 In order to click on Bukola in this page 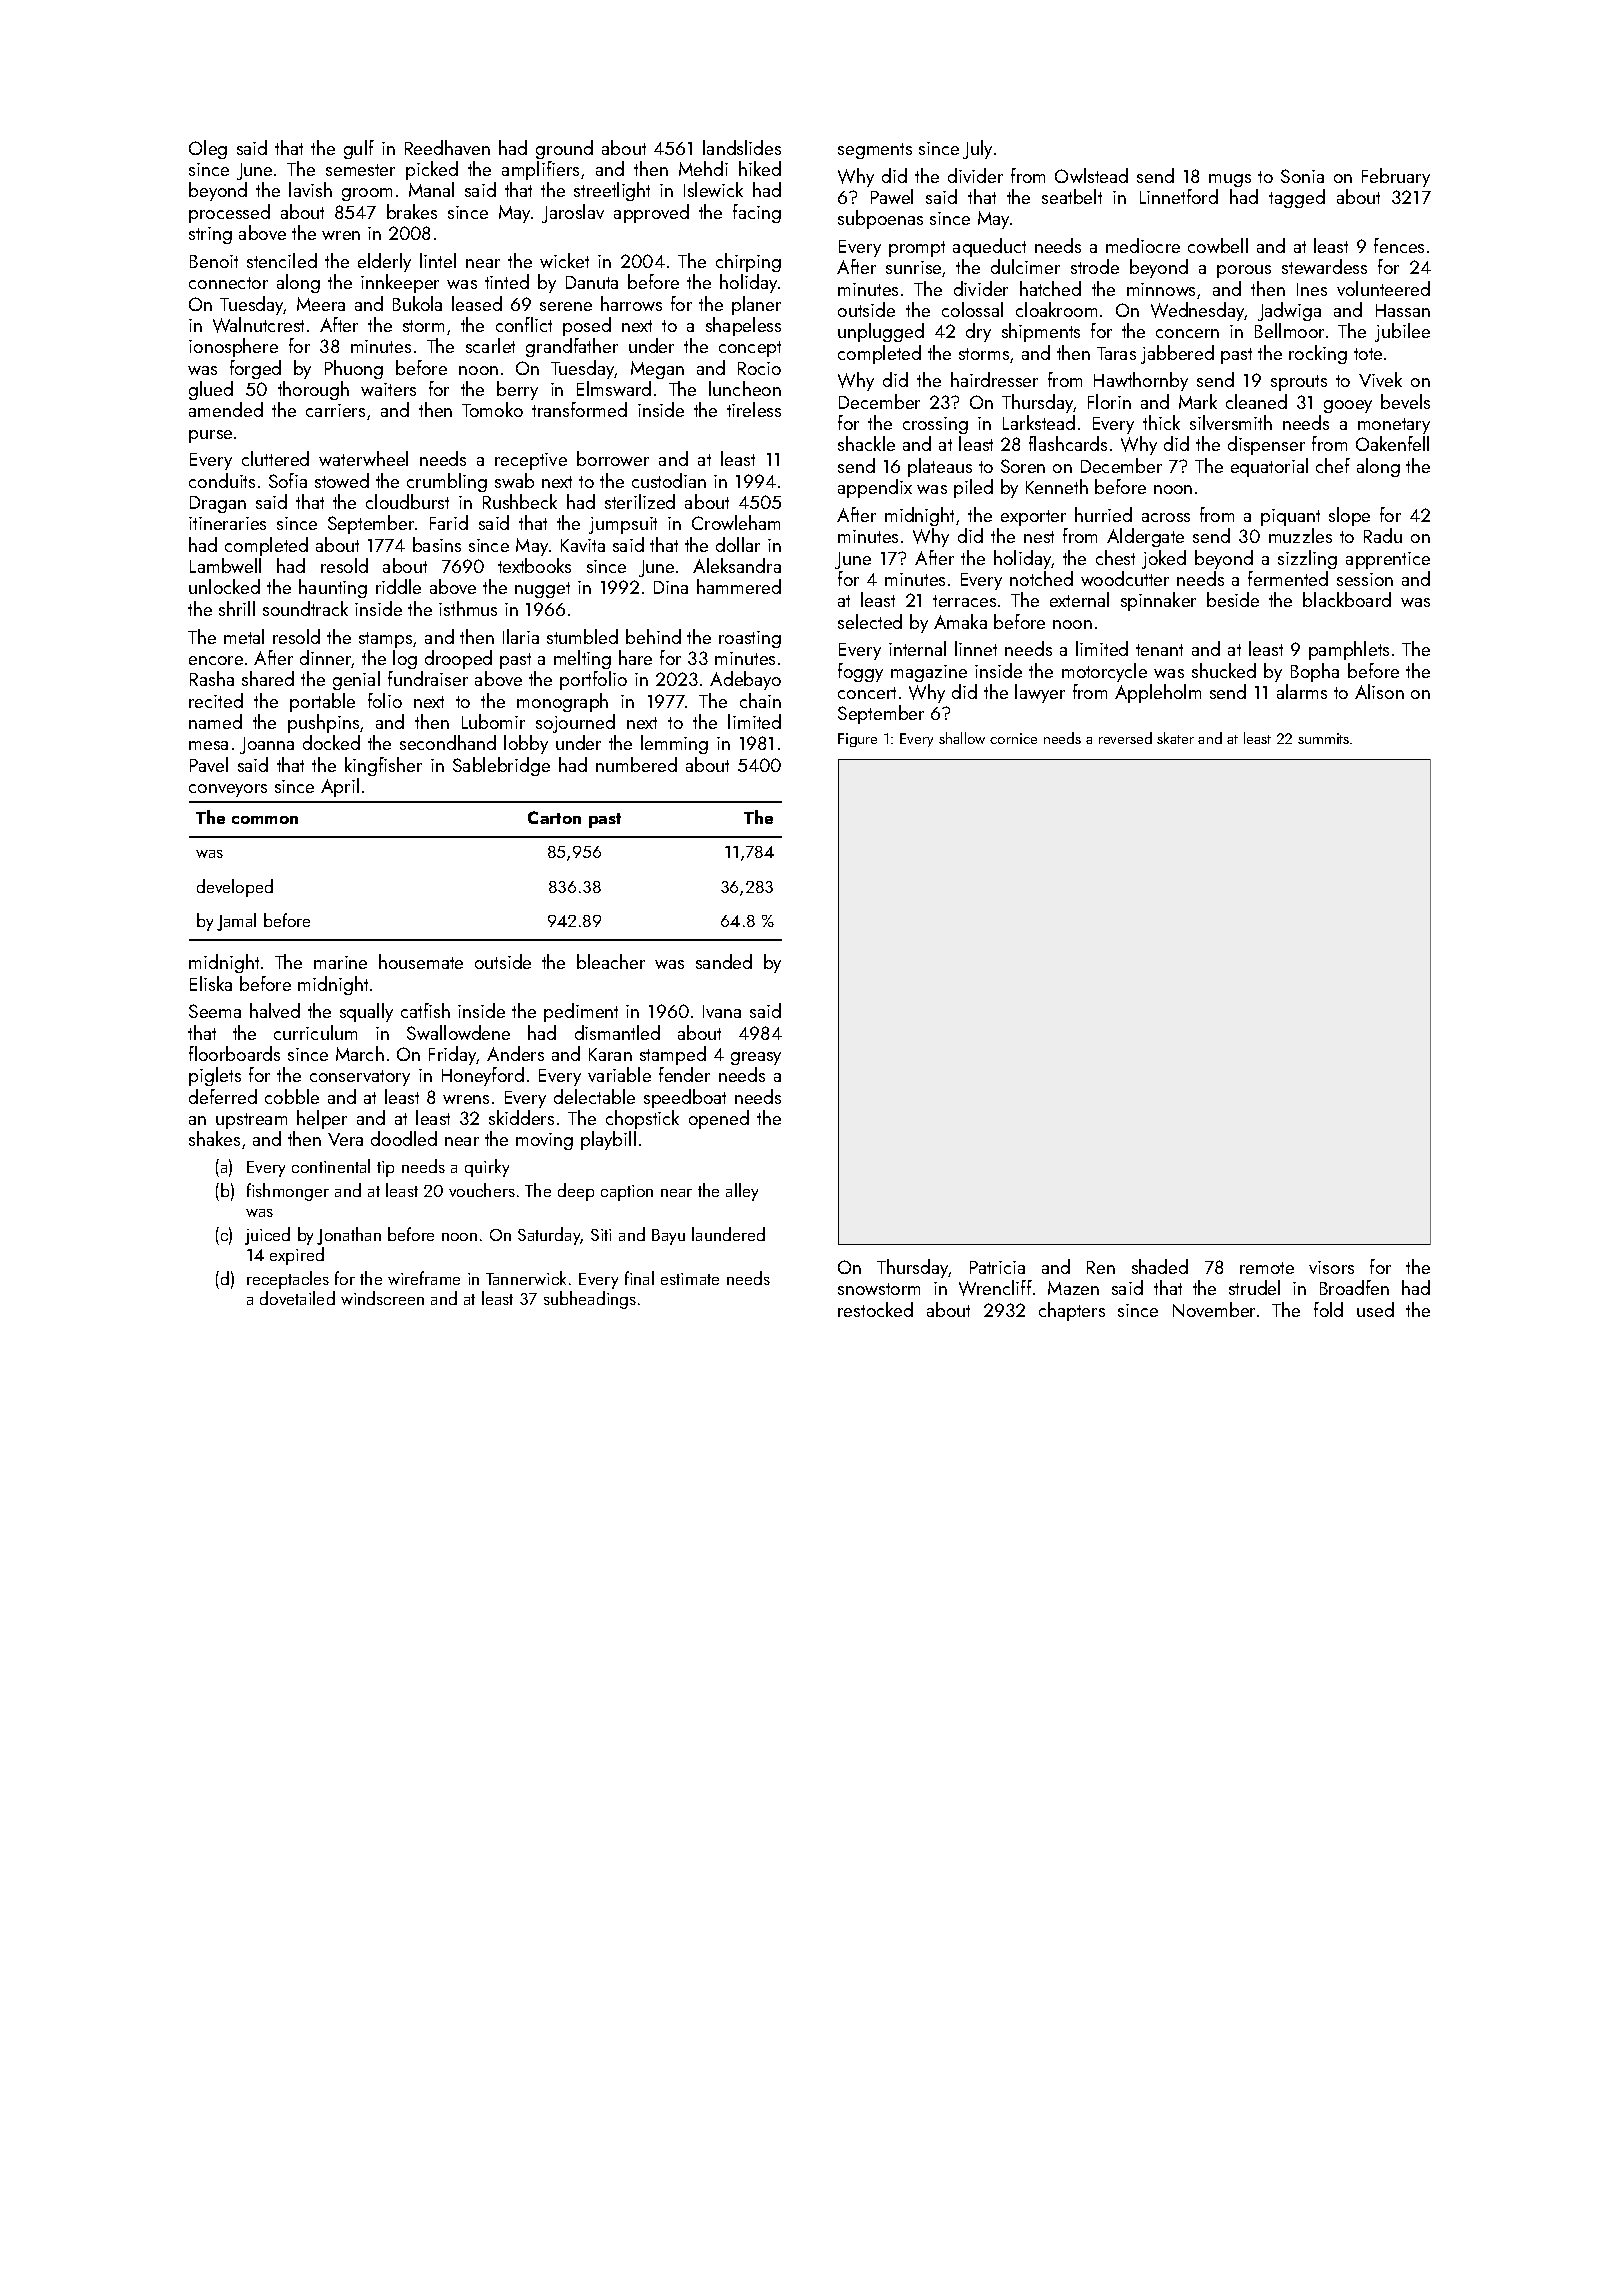, I will do `click(417, 303)`.
